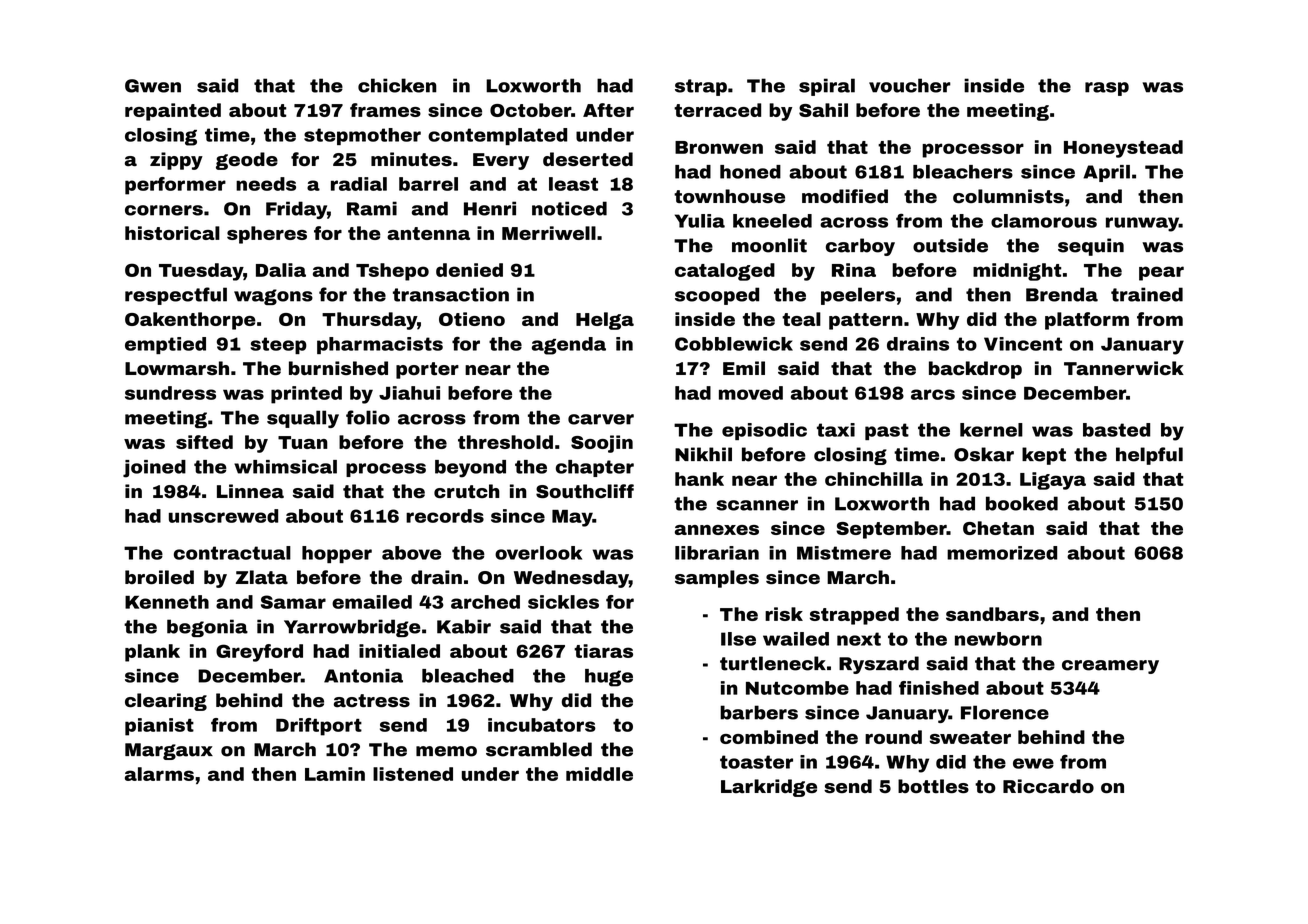 The height and width of the image is (924, 1308). Describe the element at coordinates (153, 86) in the image. I see `Gwen` at that location.
